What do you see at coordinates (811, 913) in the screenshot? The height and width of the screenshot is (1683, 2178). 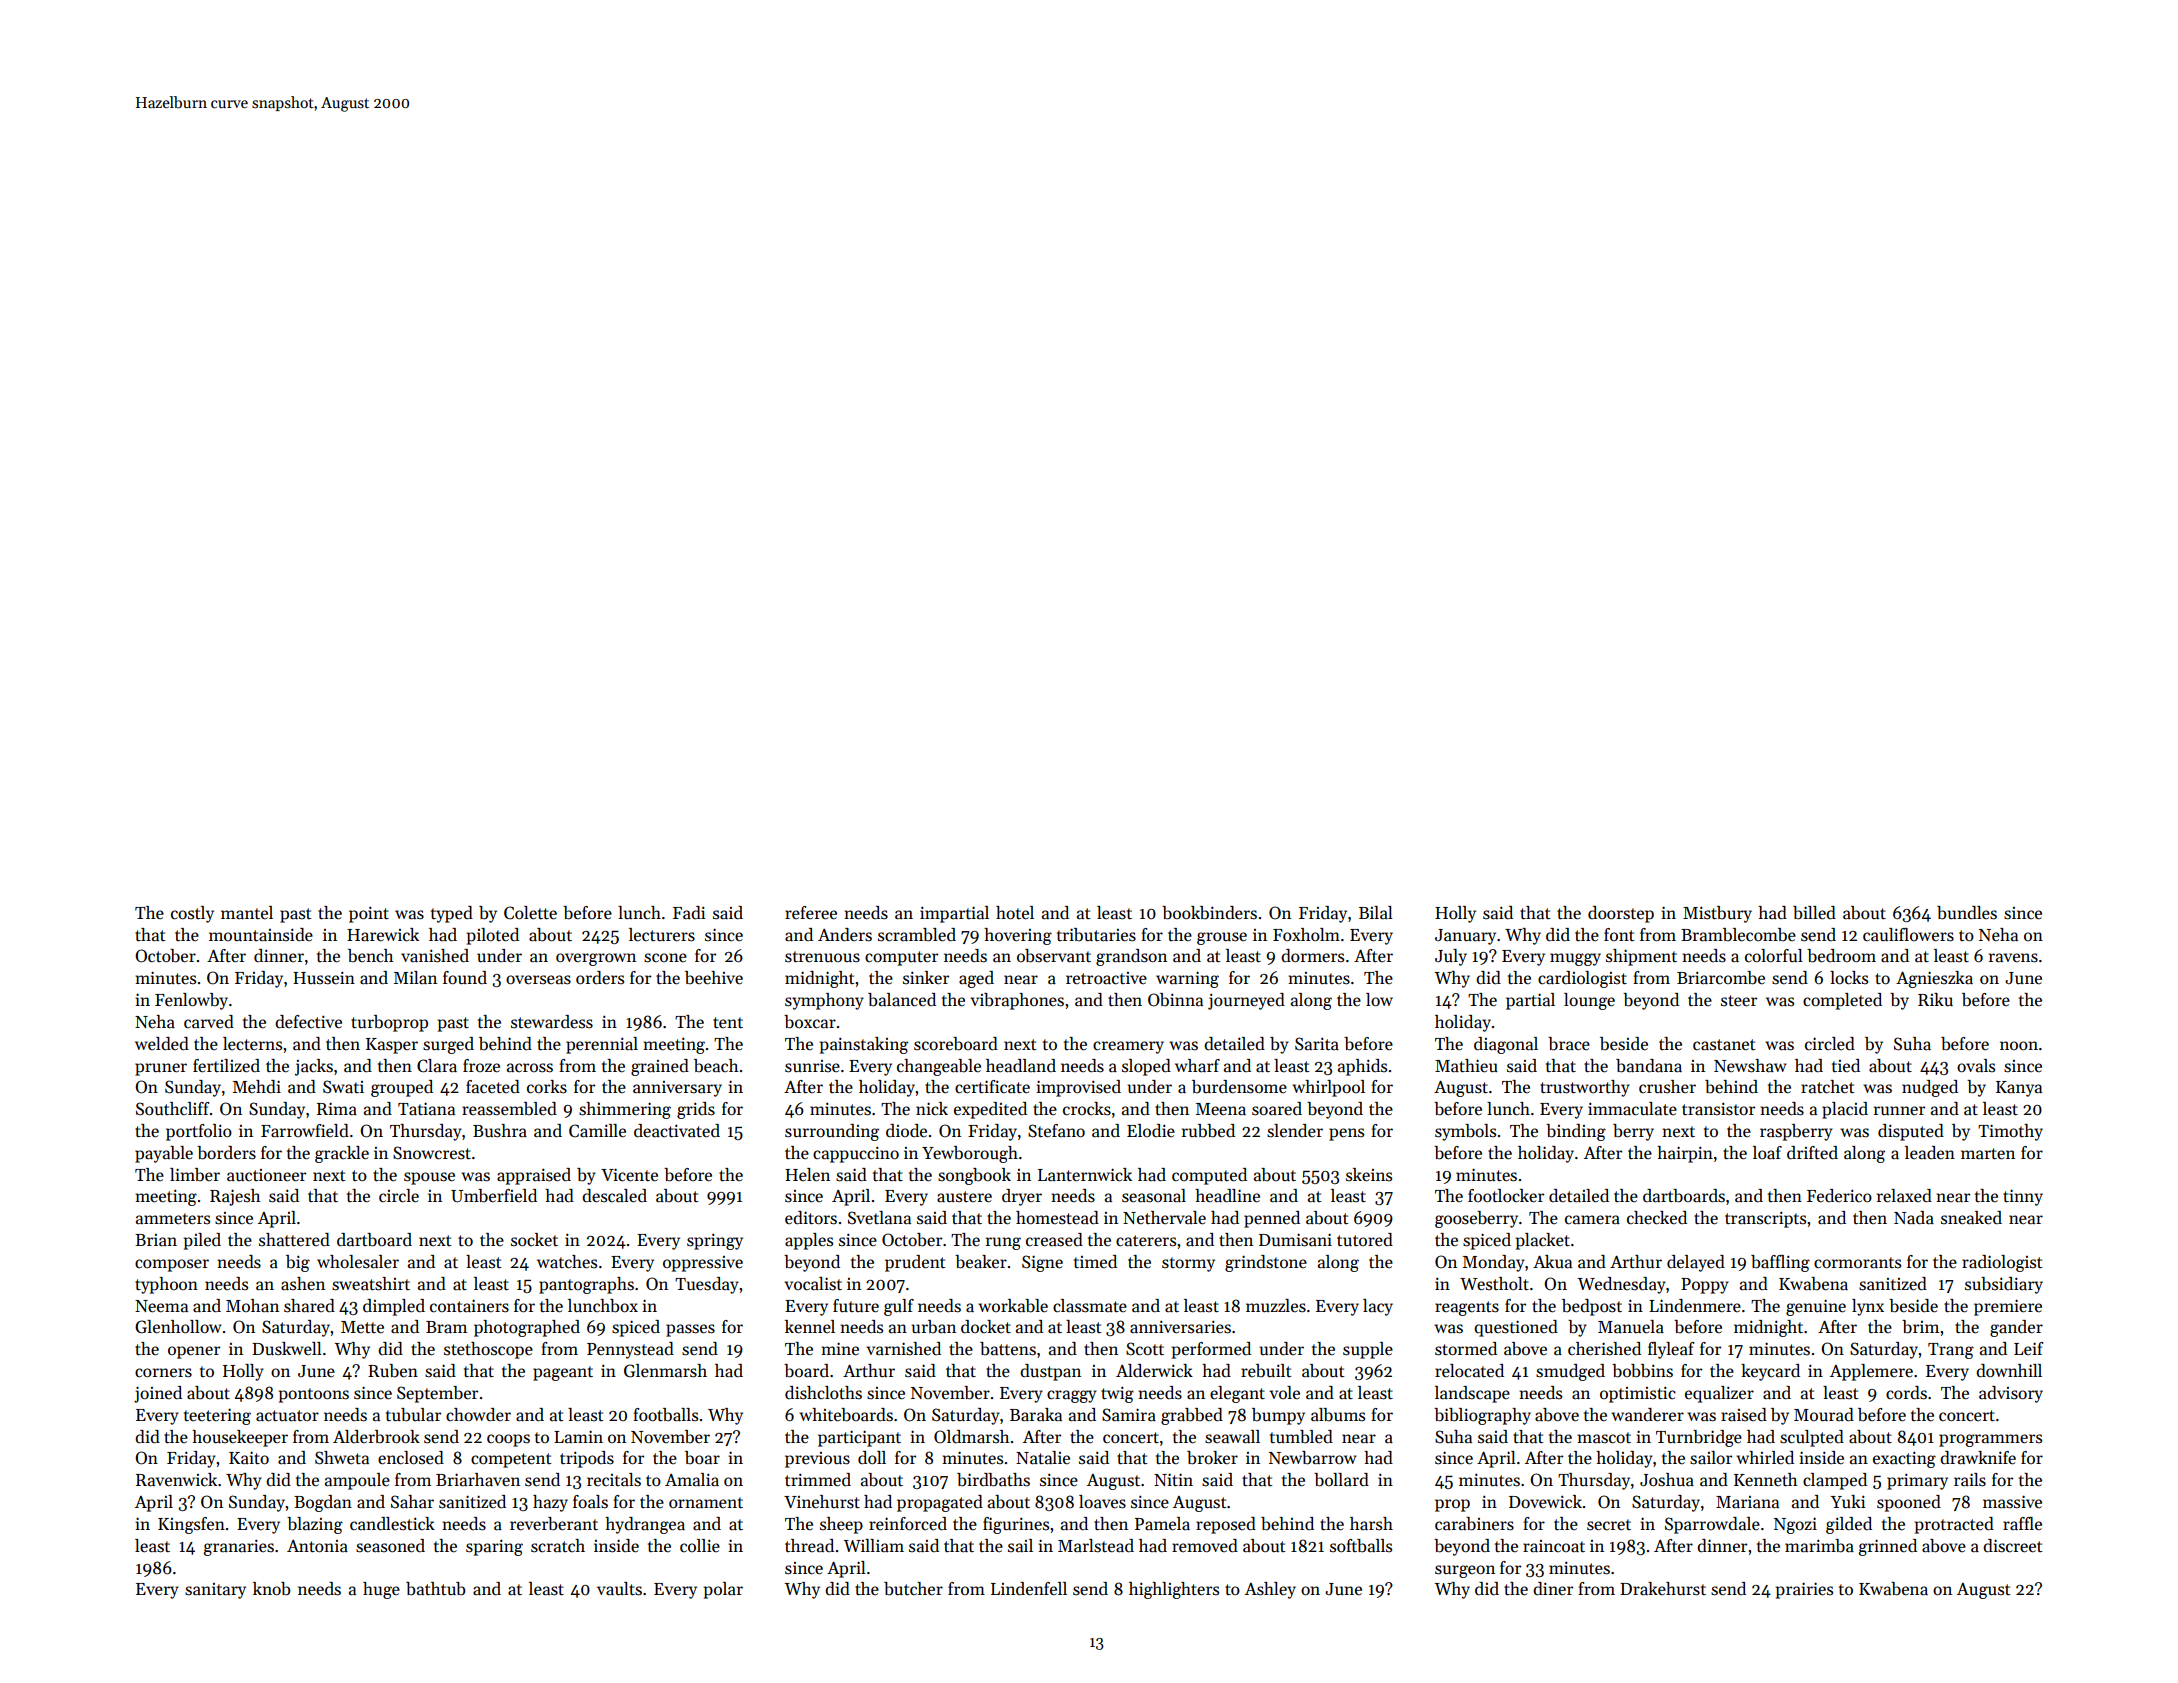 I see `referee` at bounding box center [811, 913].
